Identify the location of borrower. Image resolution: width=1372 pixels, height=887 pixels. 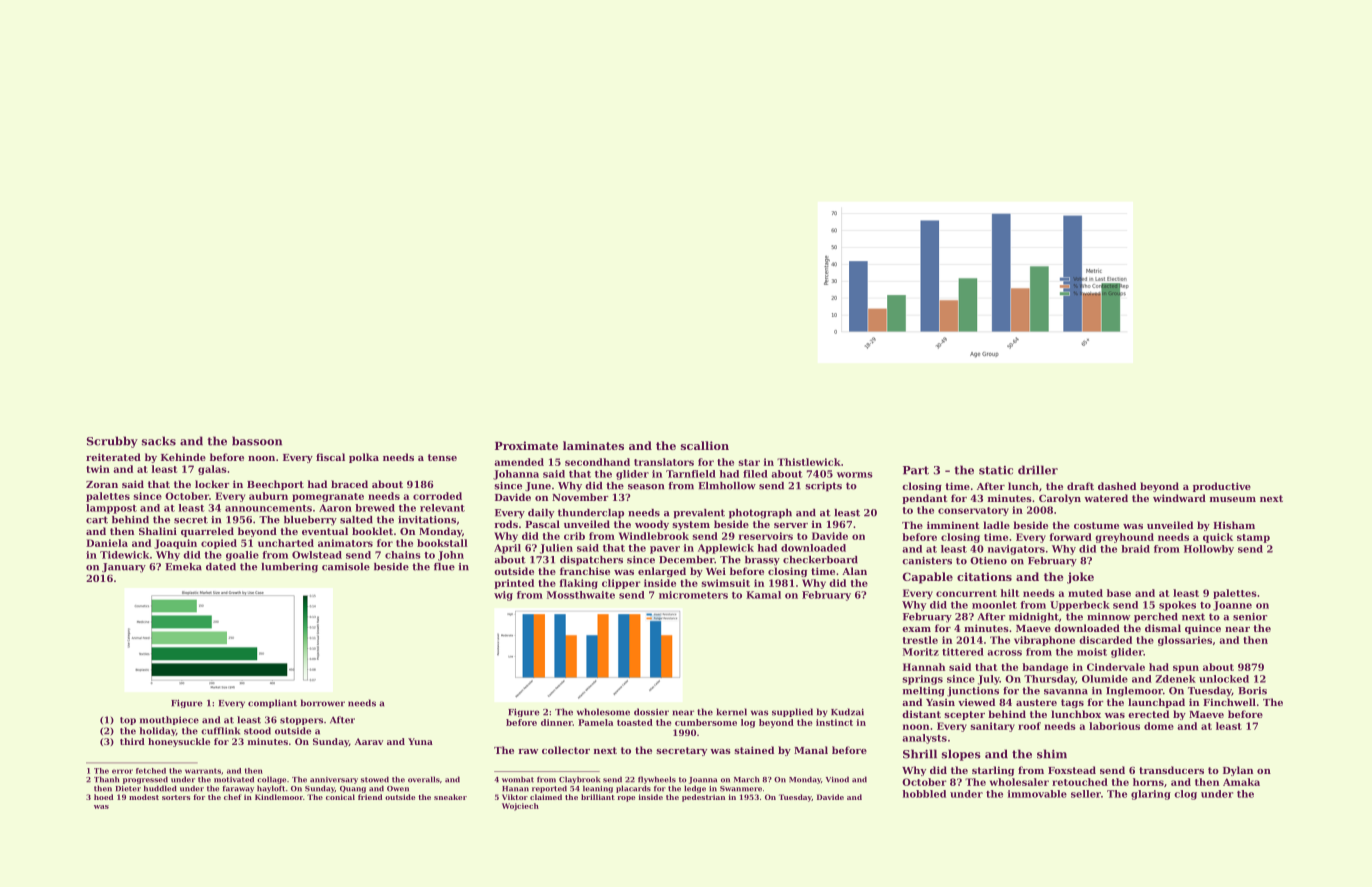
(323, 703).
